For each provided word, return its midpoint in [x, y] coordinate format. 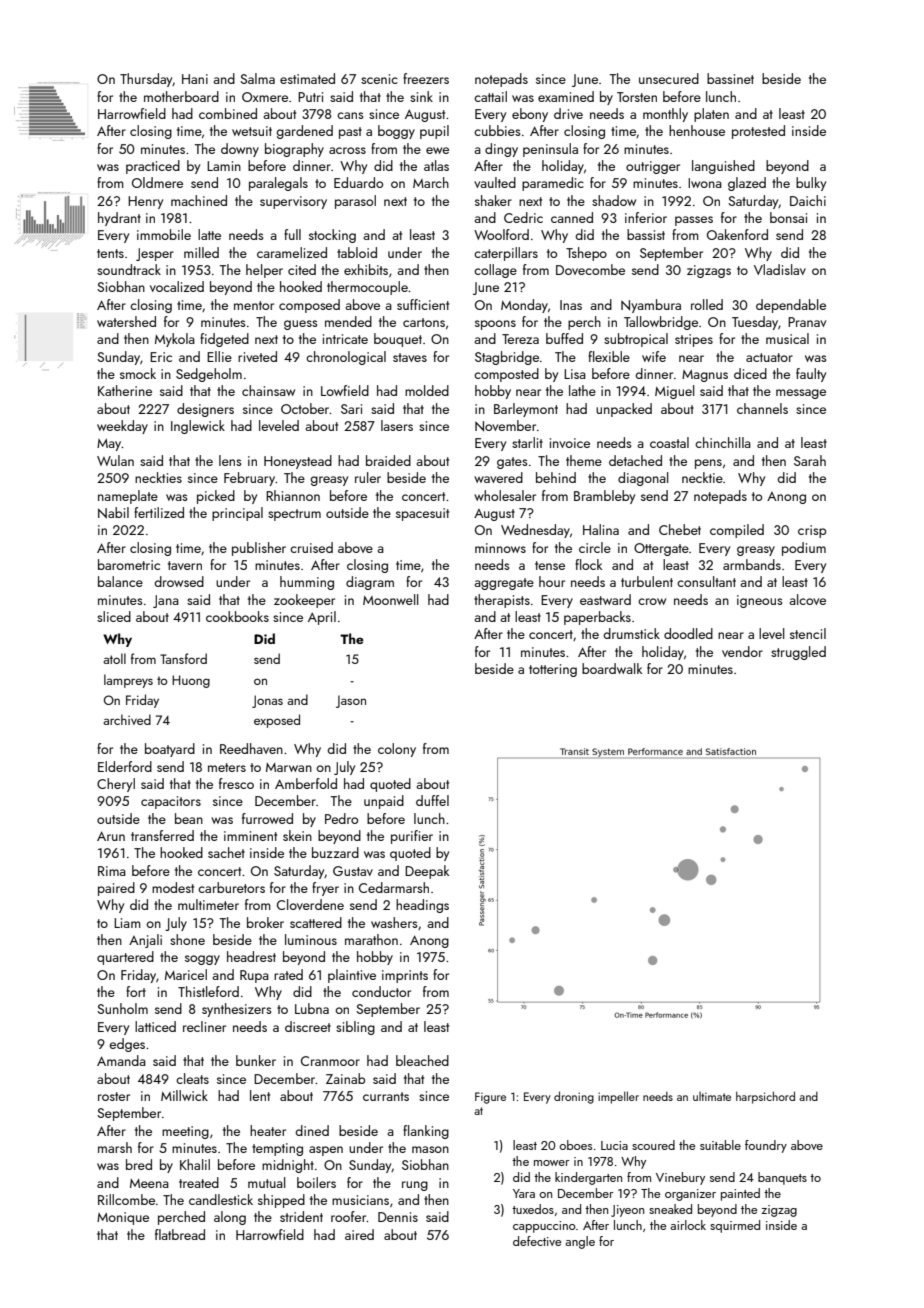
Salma [257, 78]
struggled [798, 653]
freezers [426, 78]
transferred [162, 835]
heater [268, 1130]
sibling [355, 1028]
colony [397, 750]
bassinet [730, 78]
